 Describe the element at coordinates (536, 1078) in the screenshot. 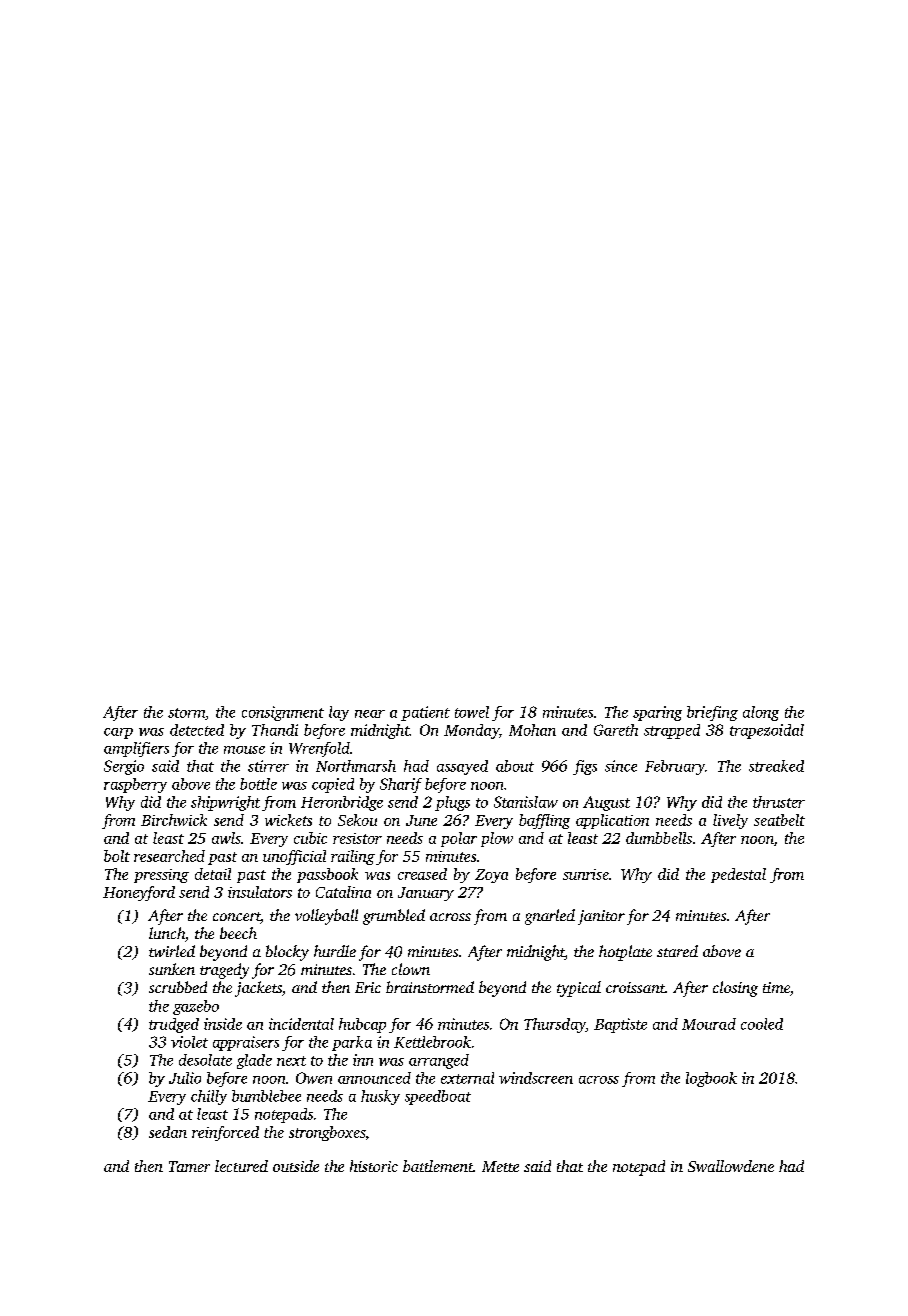

I see `windscreen` at that location.
